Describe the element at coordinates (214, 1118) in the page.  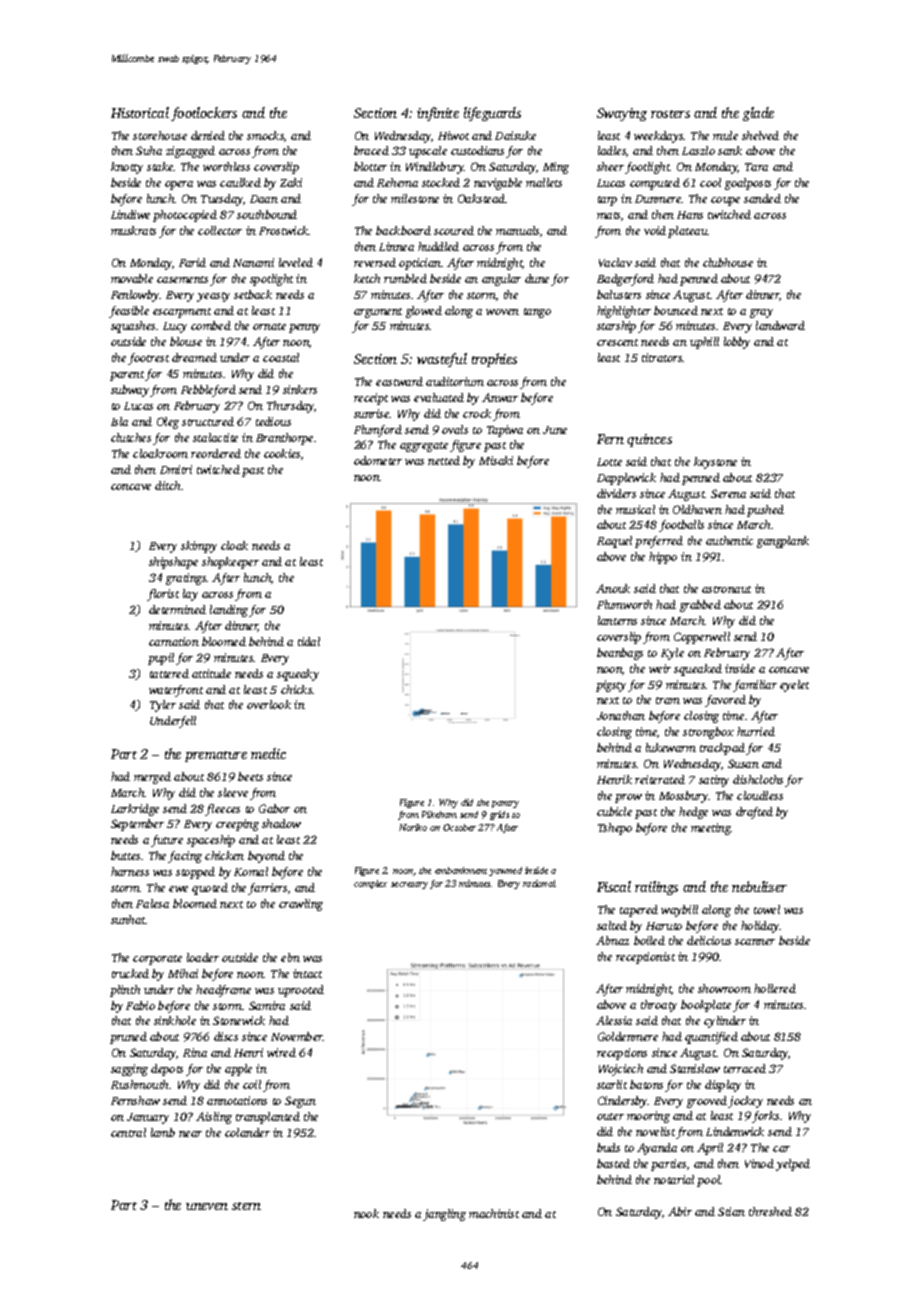
I see `Aisling` at that location.
